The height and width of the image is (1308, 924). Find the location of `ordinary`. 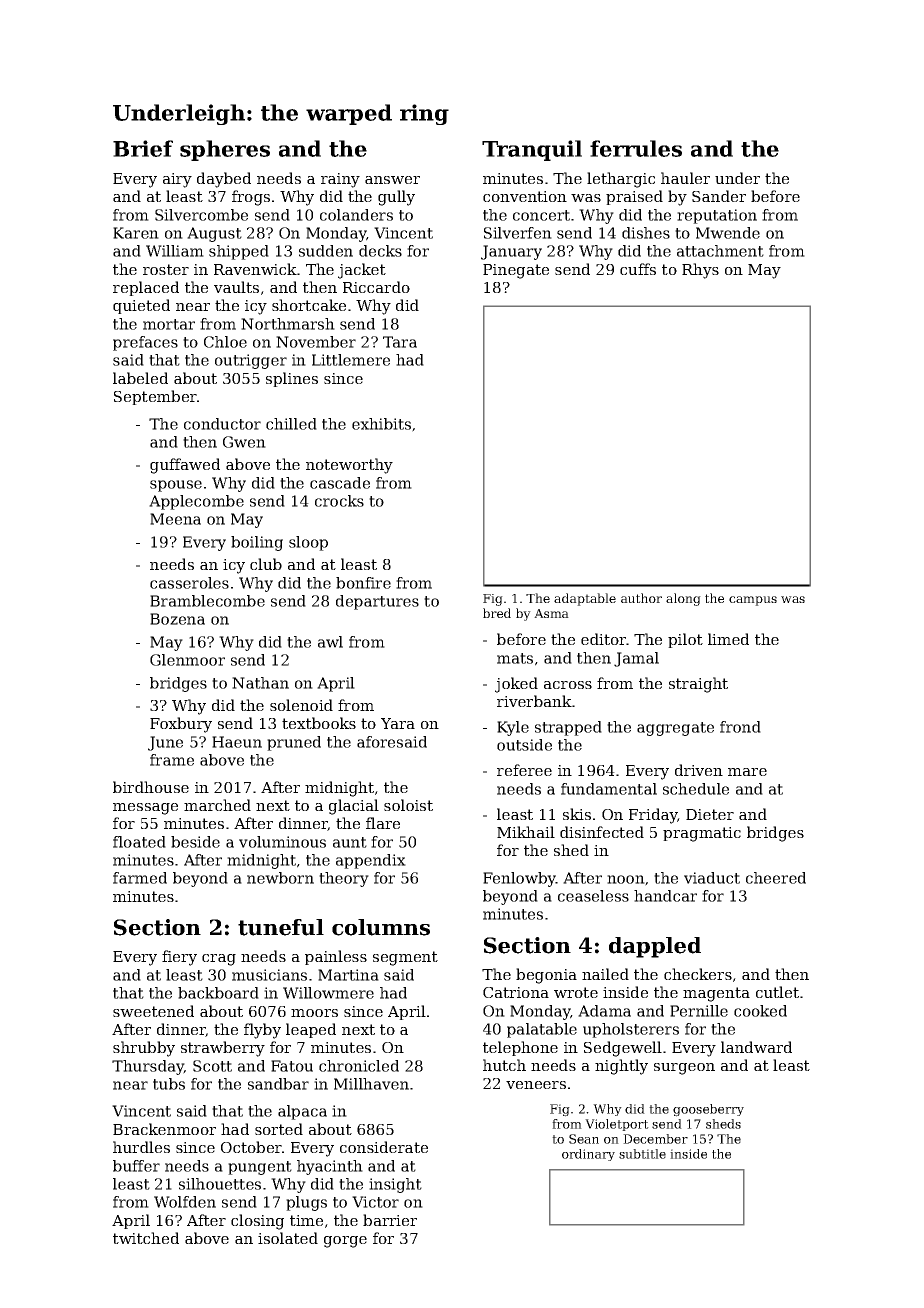

ordinary is located at coordinates (588, 1155).
